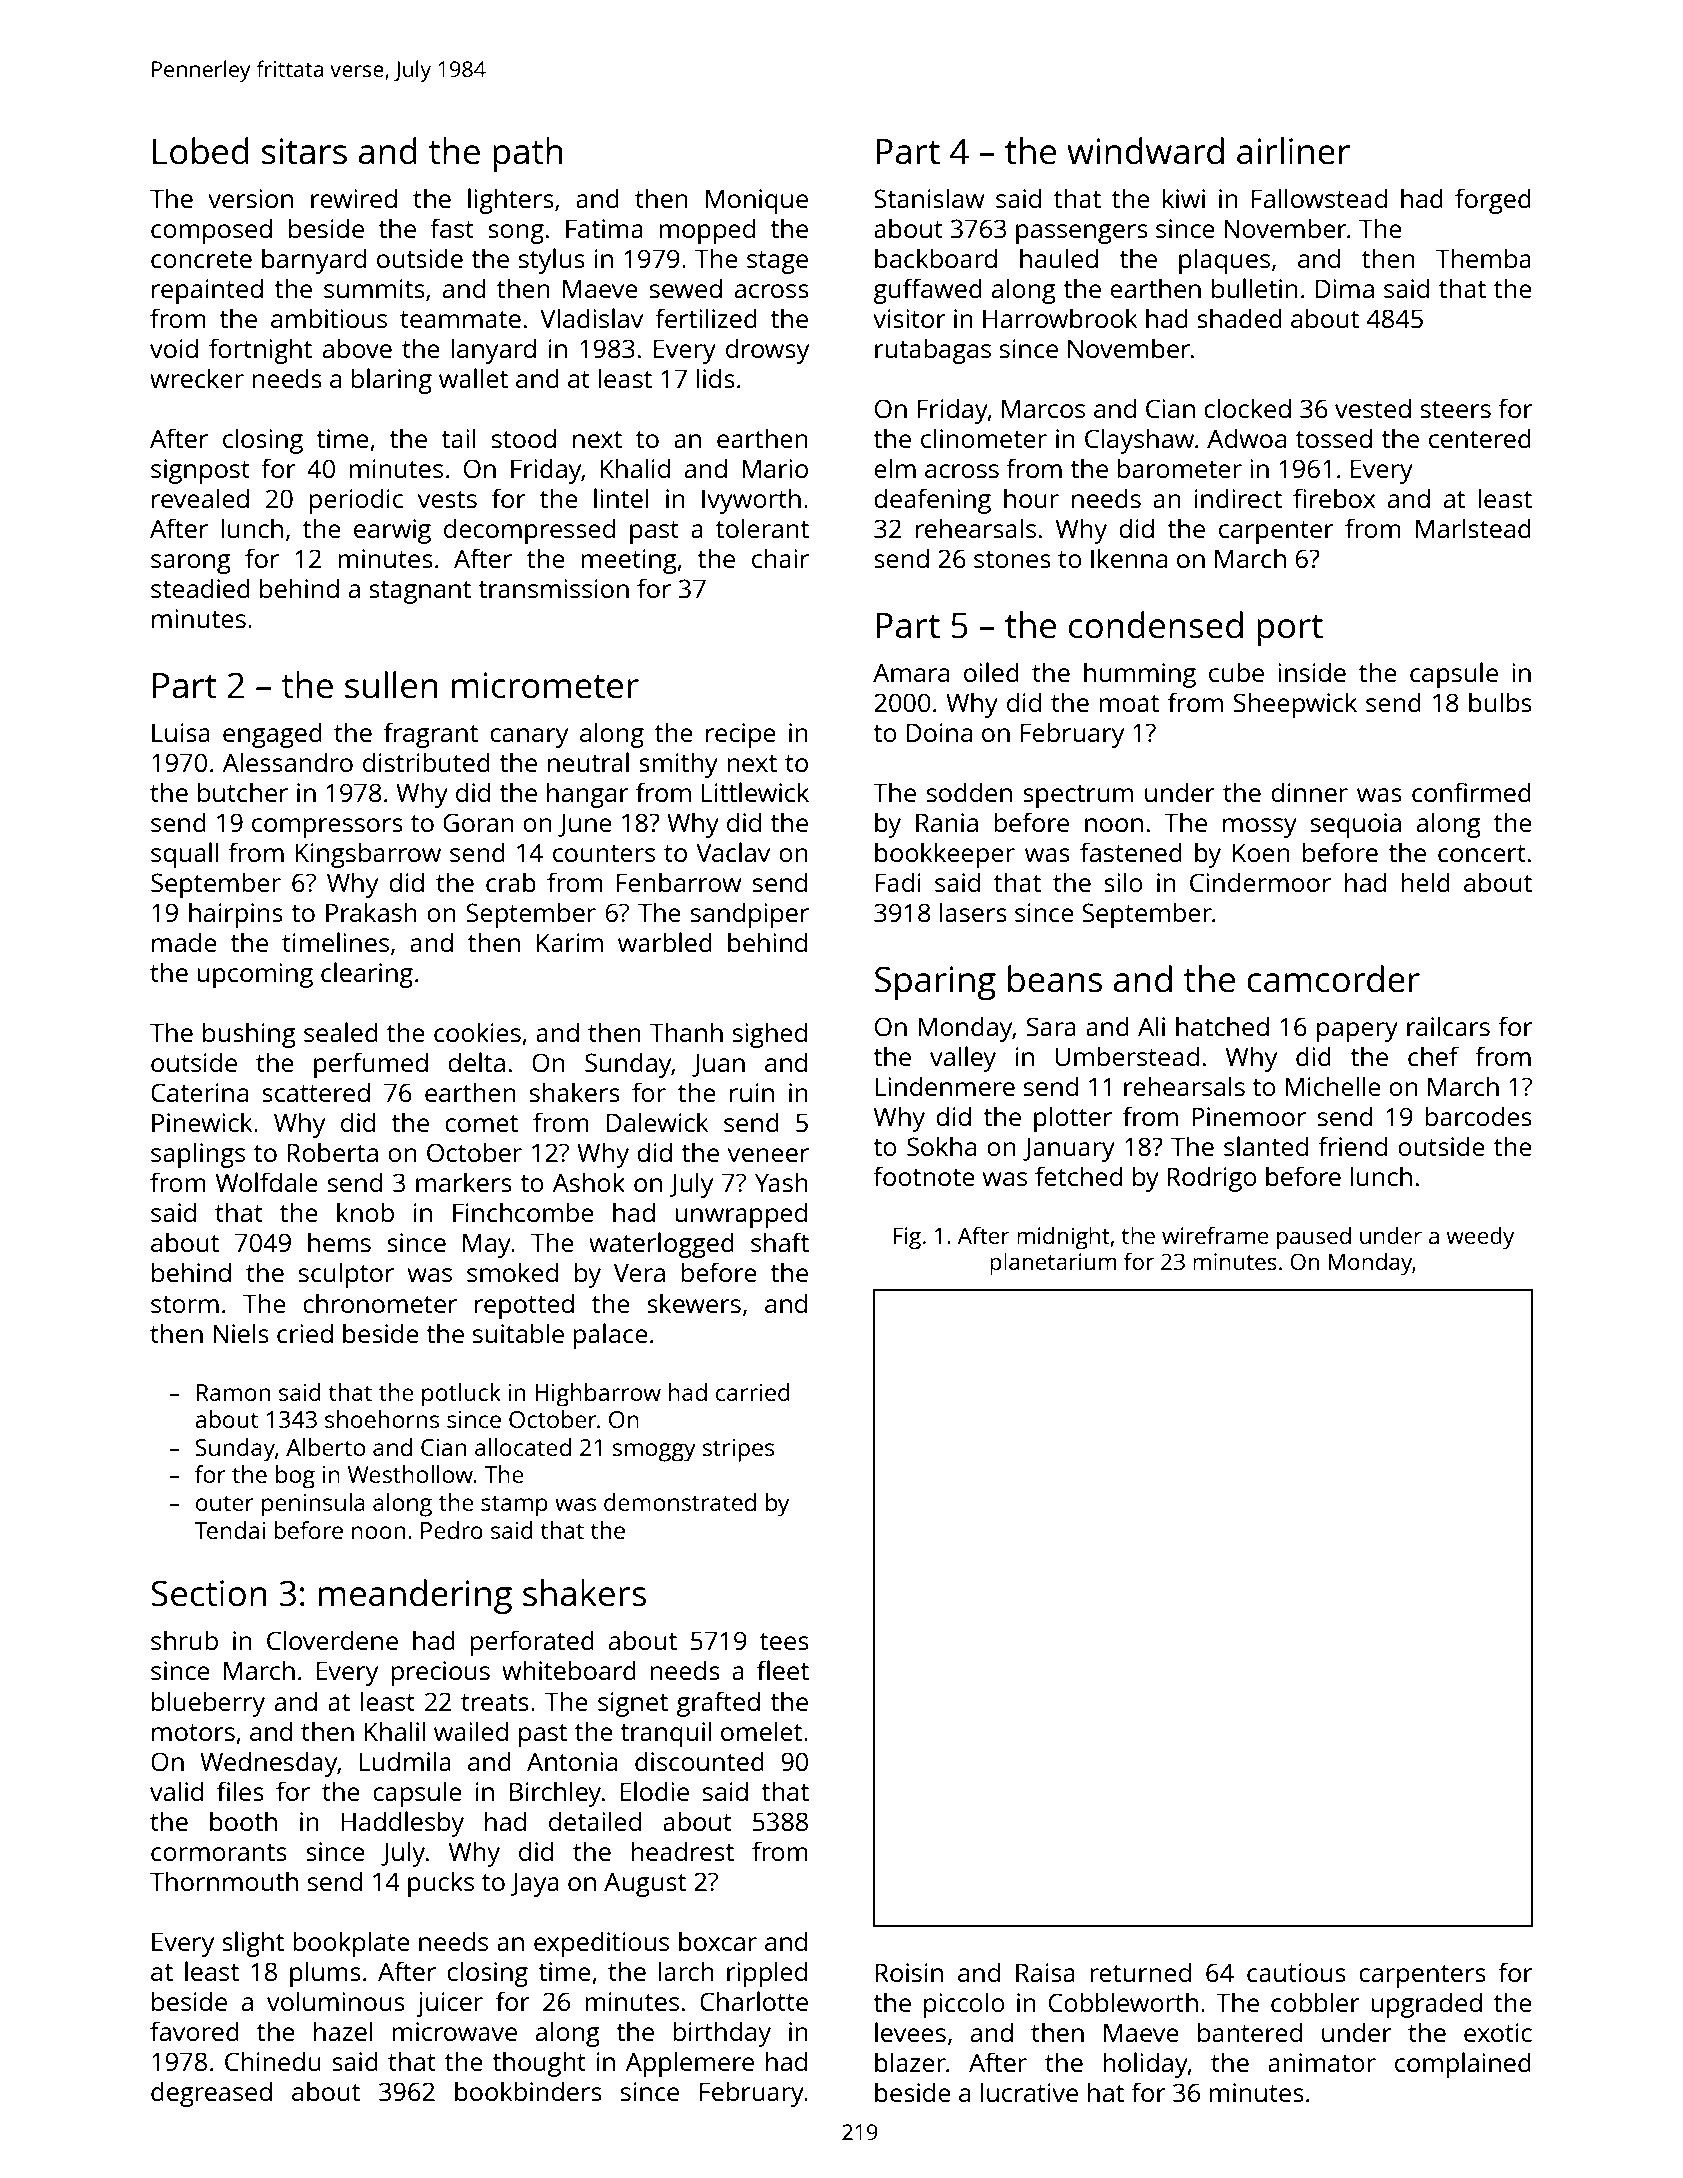  I want to click on fleet, so click(783, 1670).
